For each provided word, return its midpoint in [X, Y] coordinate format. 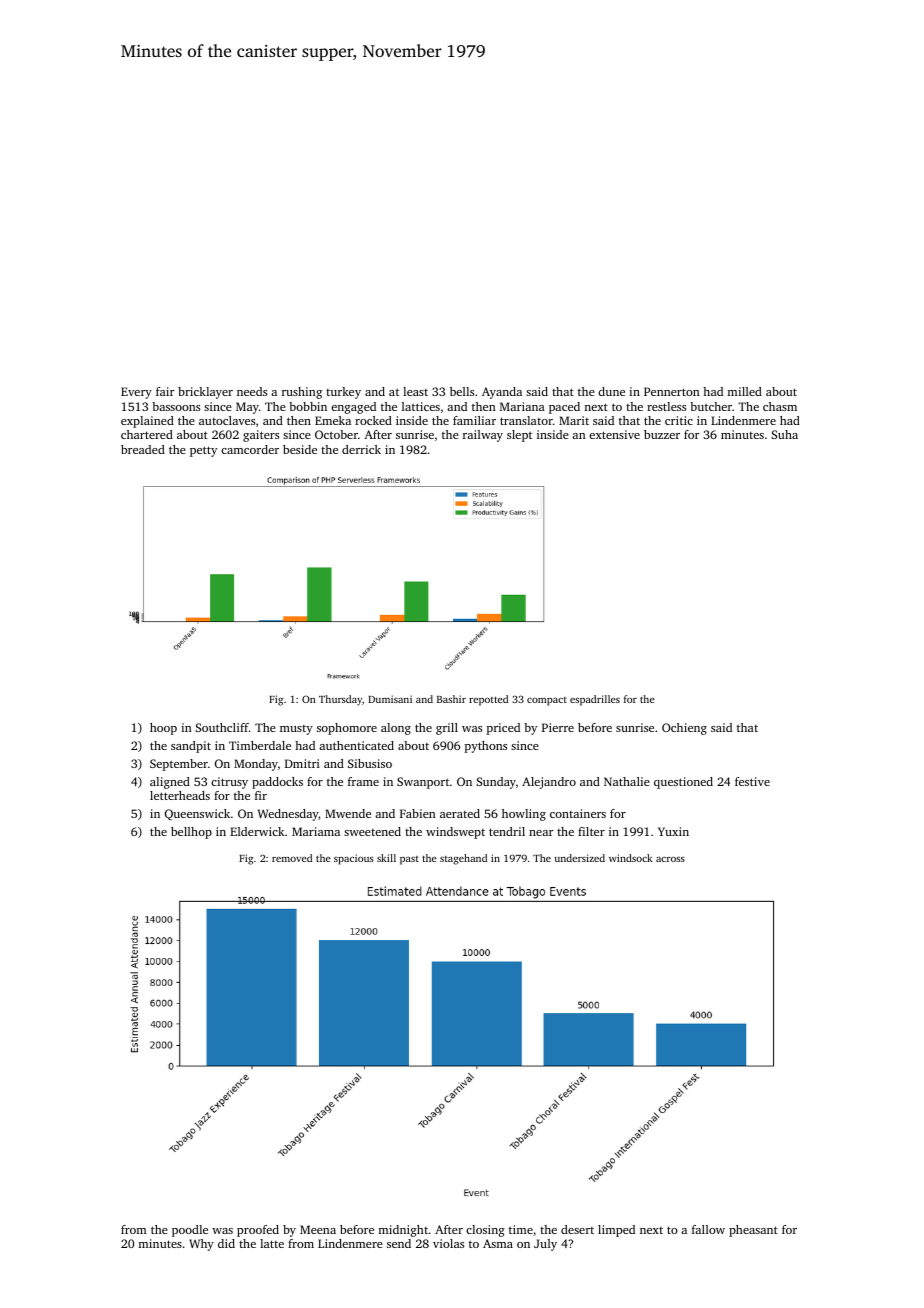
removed [292, 858]
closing [485, 1231]
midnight [403, 1231]
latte [272, 1243]
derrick [361, 449]
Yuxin [673, 831]
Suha [784, 434]
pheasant [753, 1231]
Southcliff [222, 727]
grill [447, 729]
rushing [302, 393]
